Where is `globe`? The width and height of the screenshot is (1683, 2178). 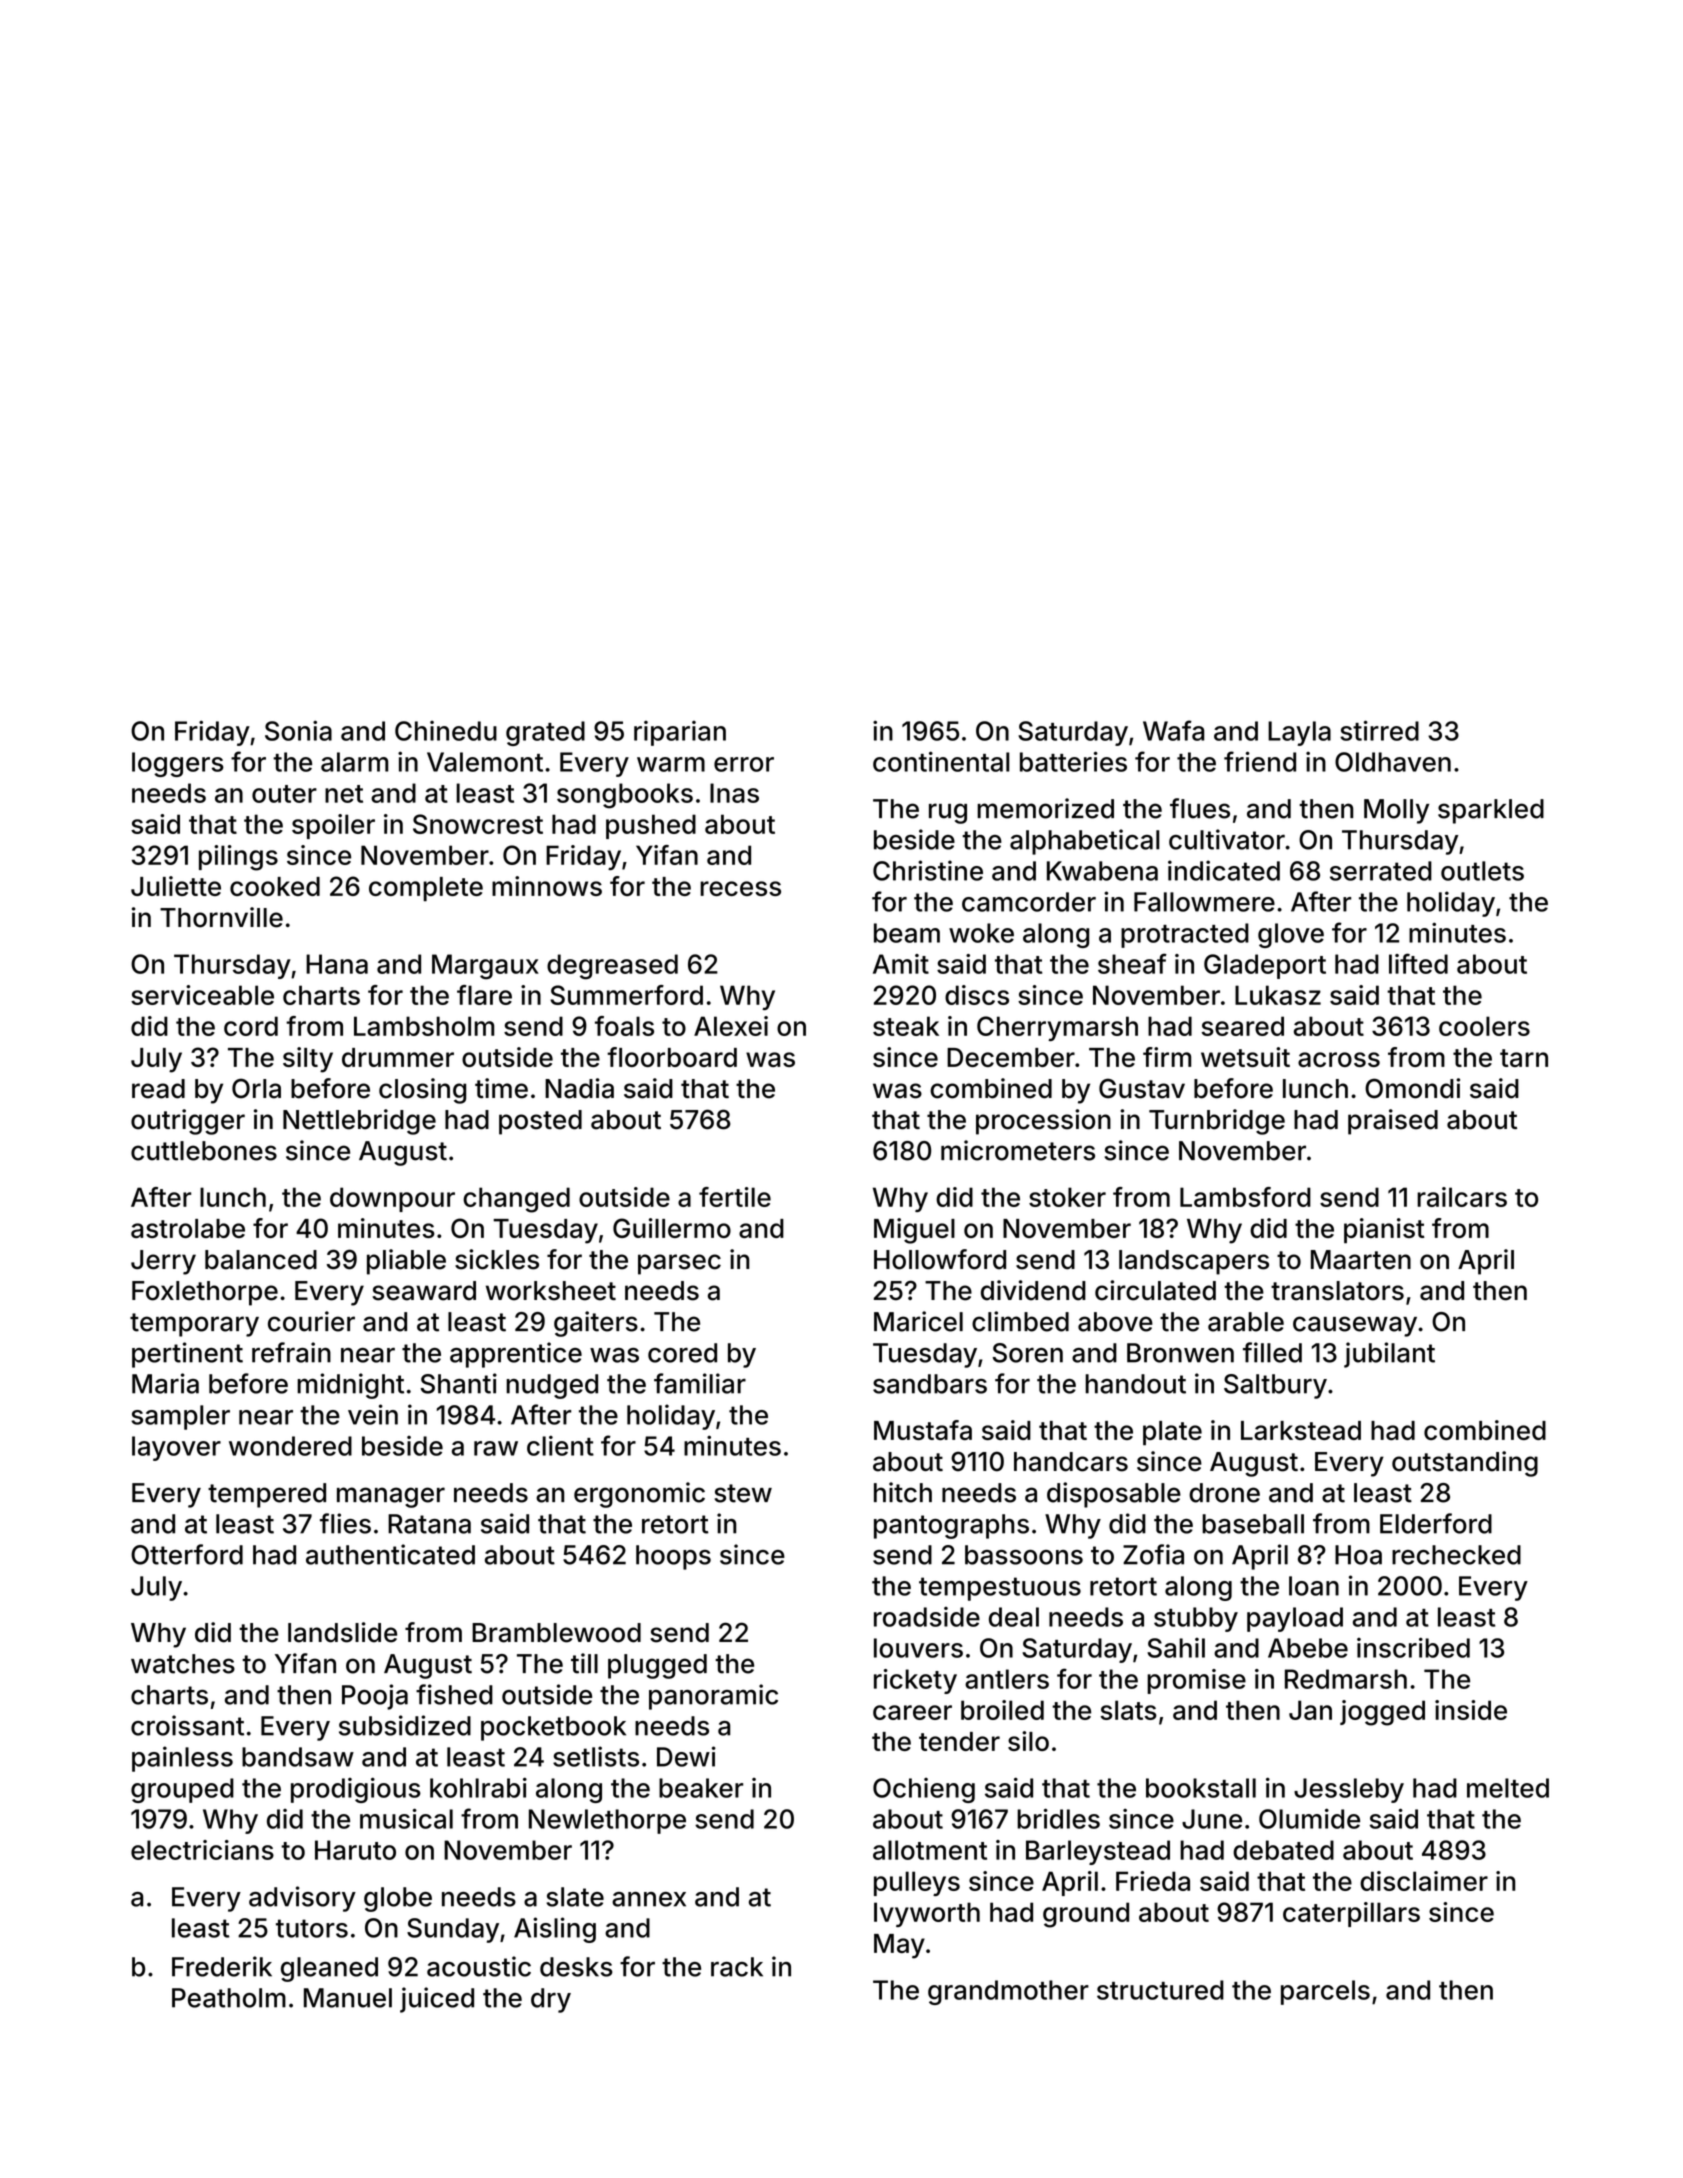 globe is located at coordinates (398, 1899).
